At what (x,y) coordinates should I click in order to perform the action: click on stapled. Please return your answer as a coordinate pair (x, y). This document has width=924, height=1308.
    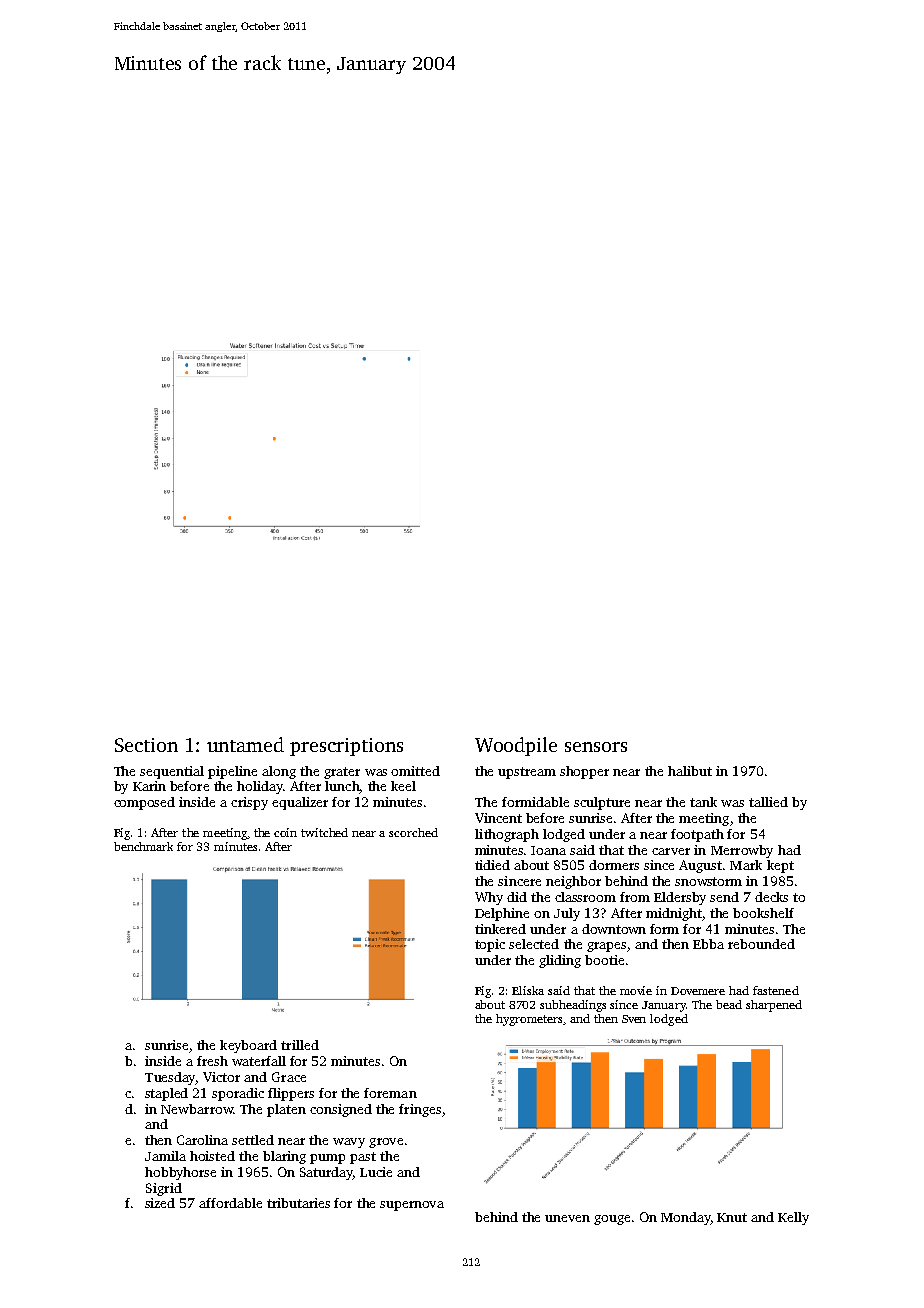
    Looking at the image, I should click on (166, 1094).
